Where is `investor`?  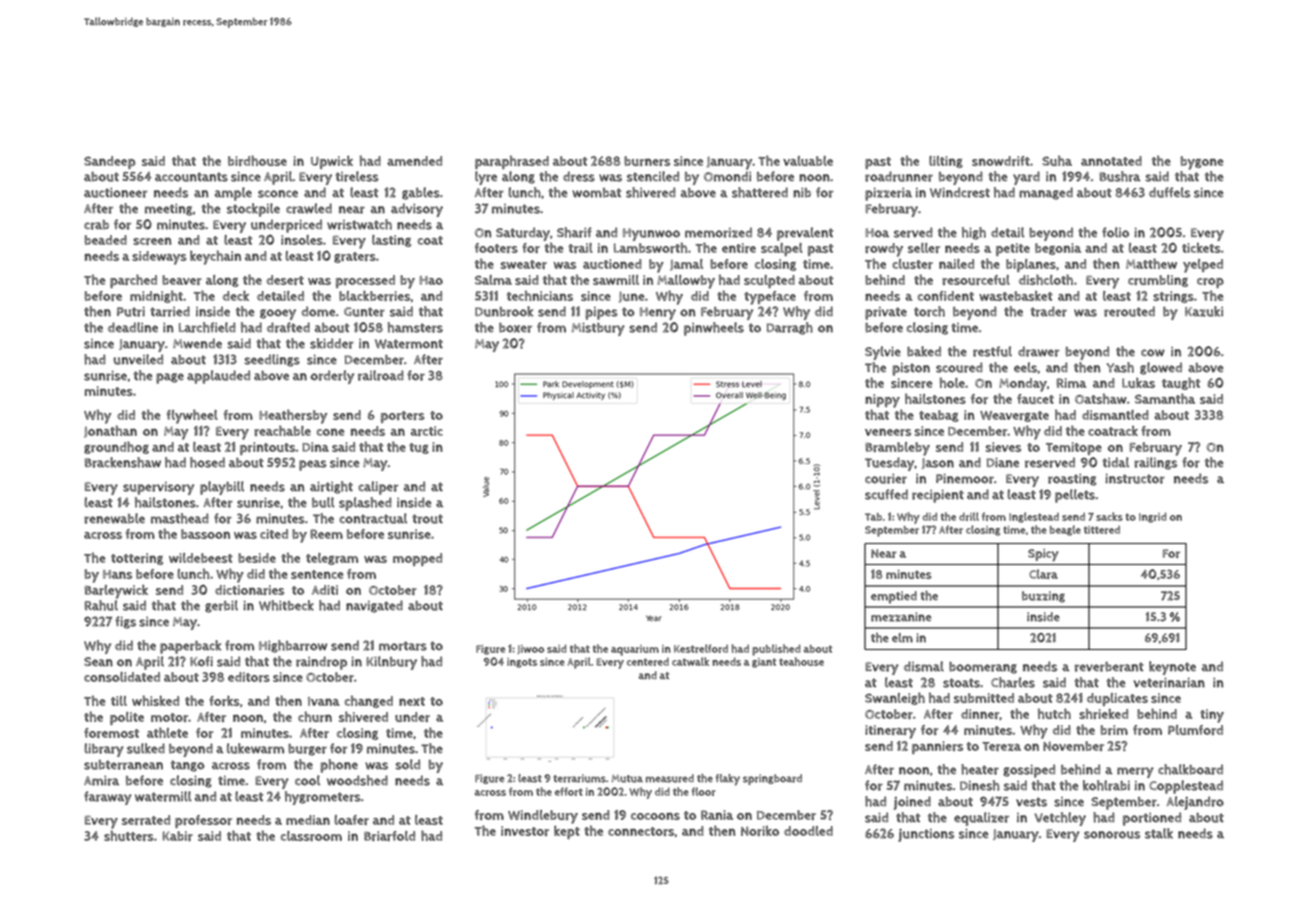 investor is located at coordinates (525, 831).
